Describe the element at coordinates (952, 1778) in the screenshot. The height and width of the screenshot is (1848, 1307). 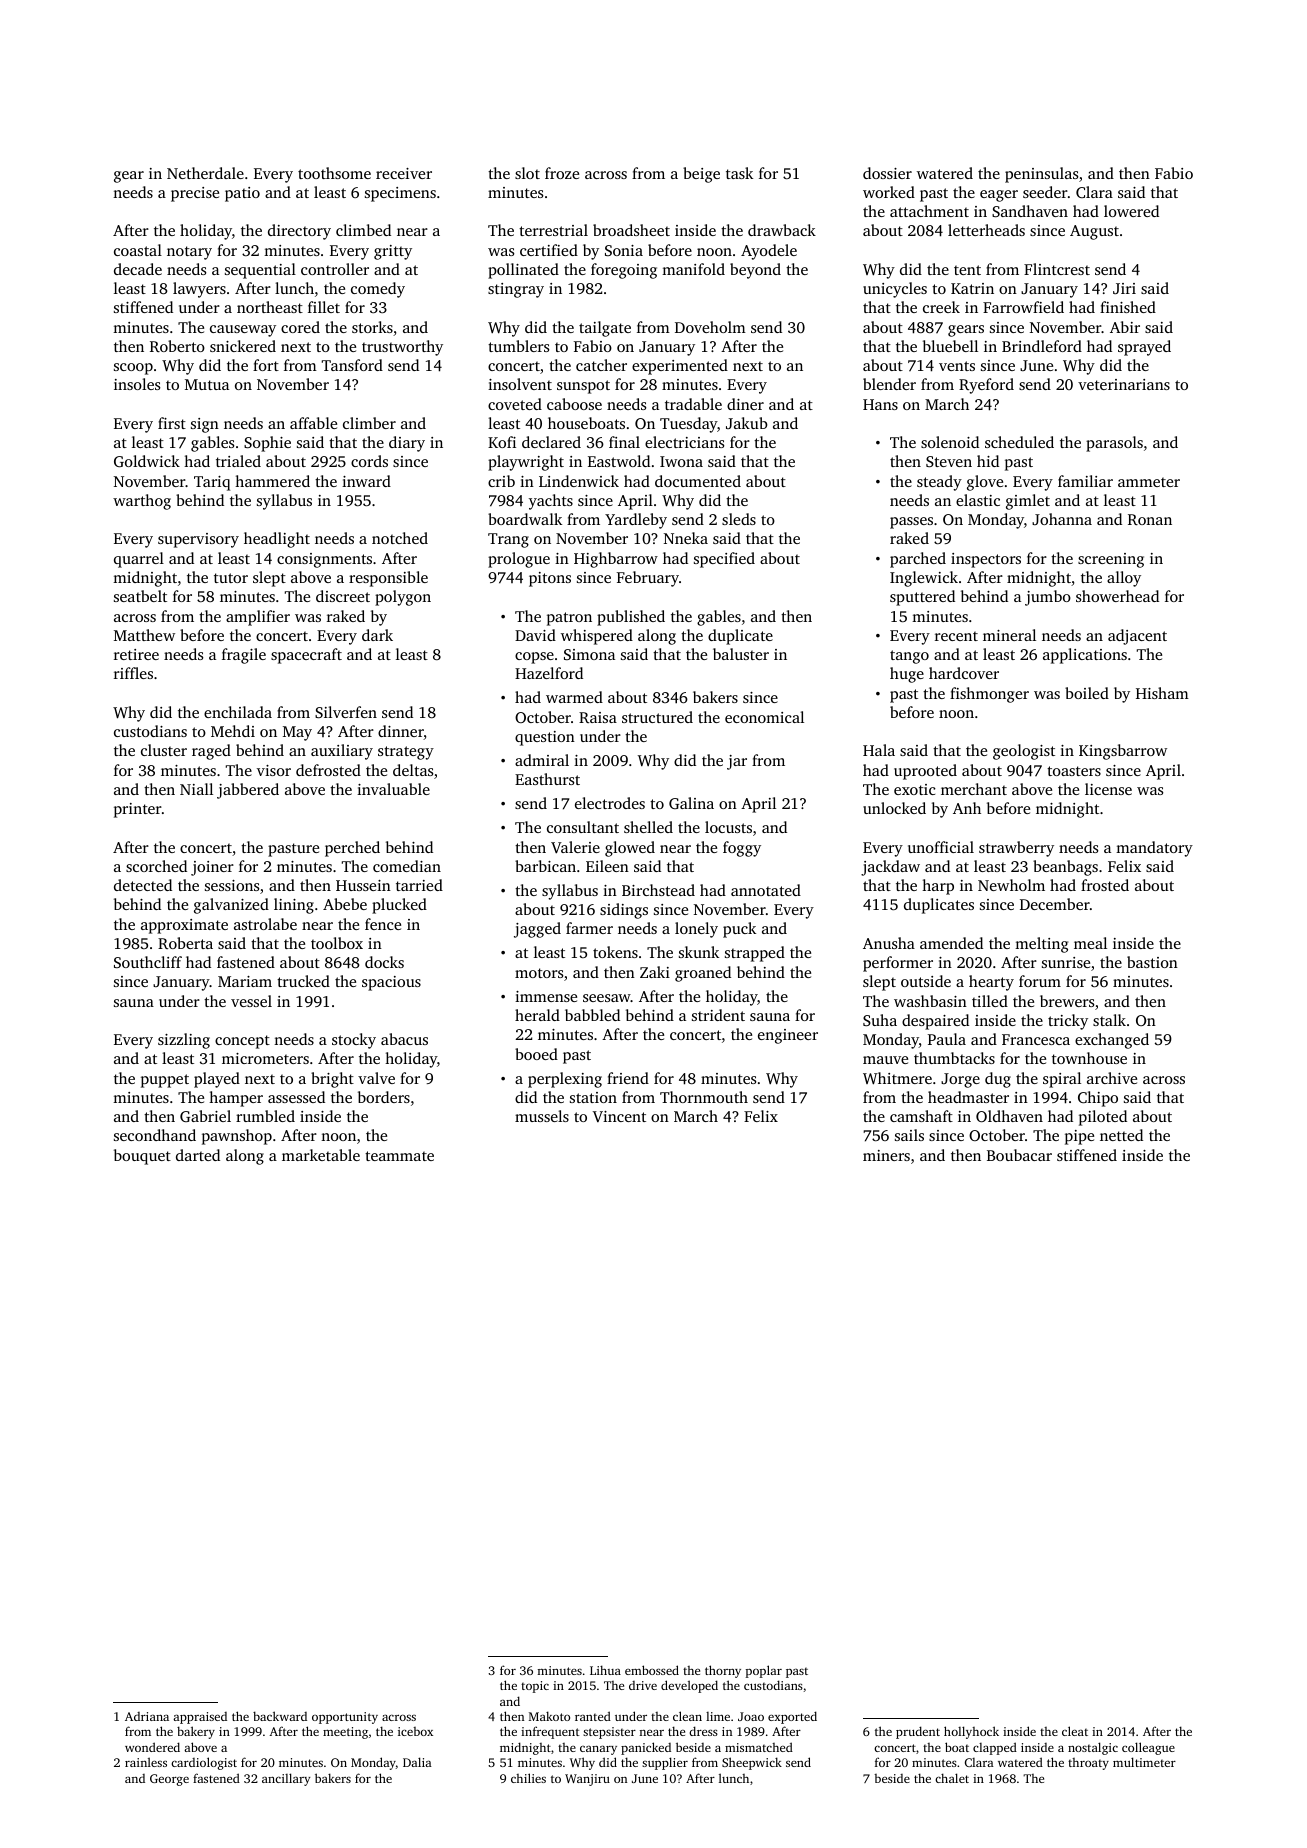
I see `chalet` at that location.
